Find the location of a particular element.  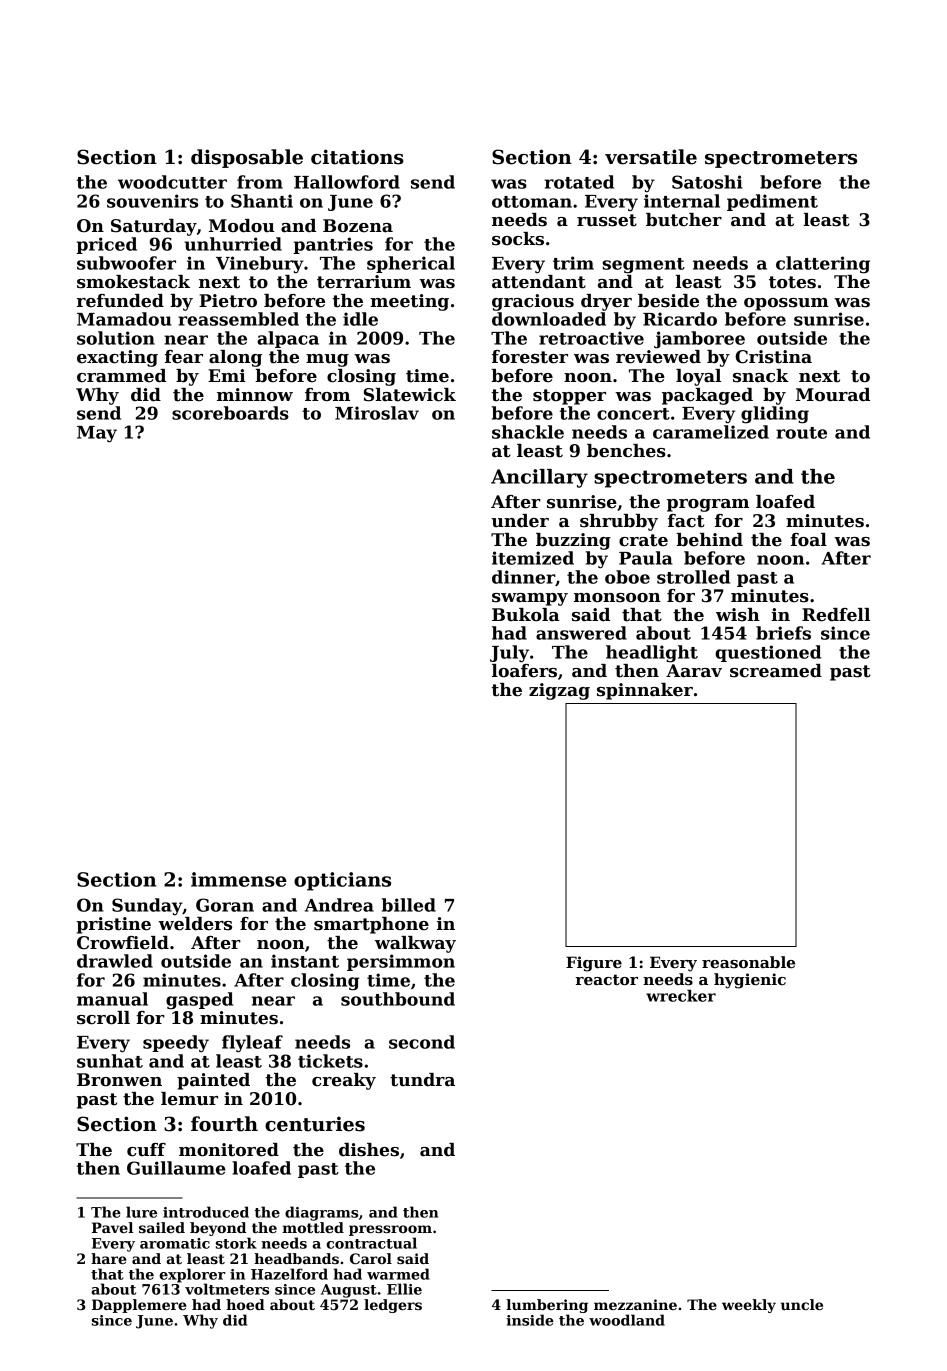

hoed is located at coordinates (245, 1304).
